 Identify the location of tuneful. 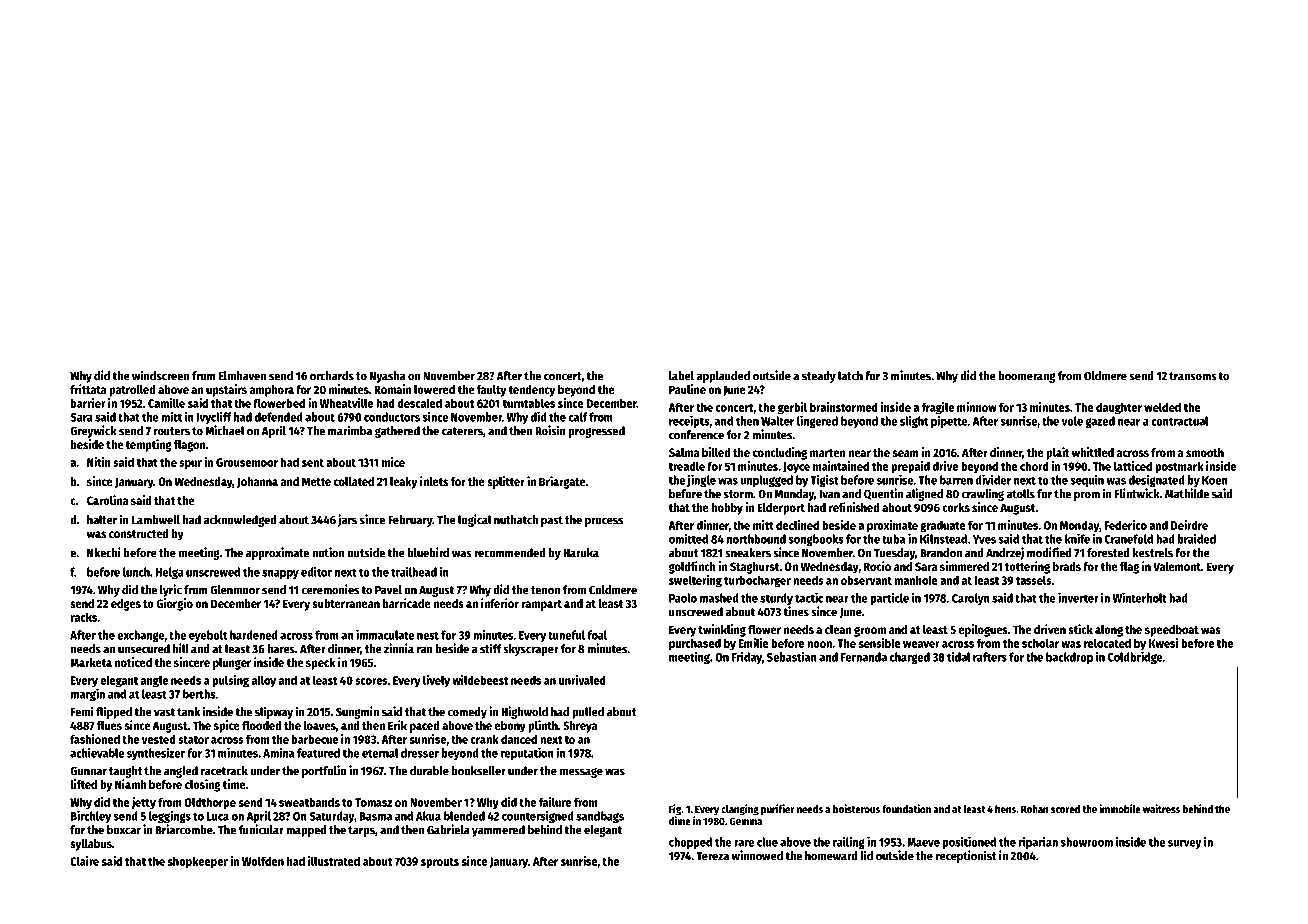
(566, 635).
